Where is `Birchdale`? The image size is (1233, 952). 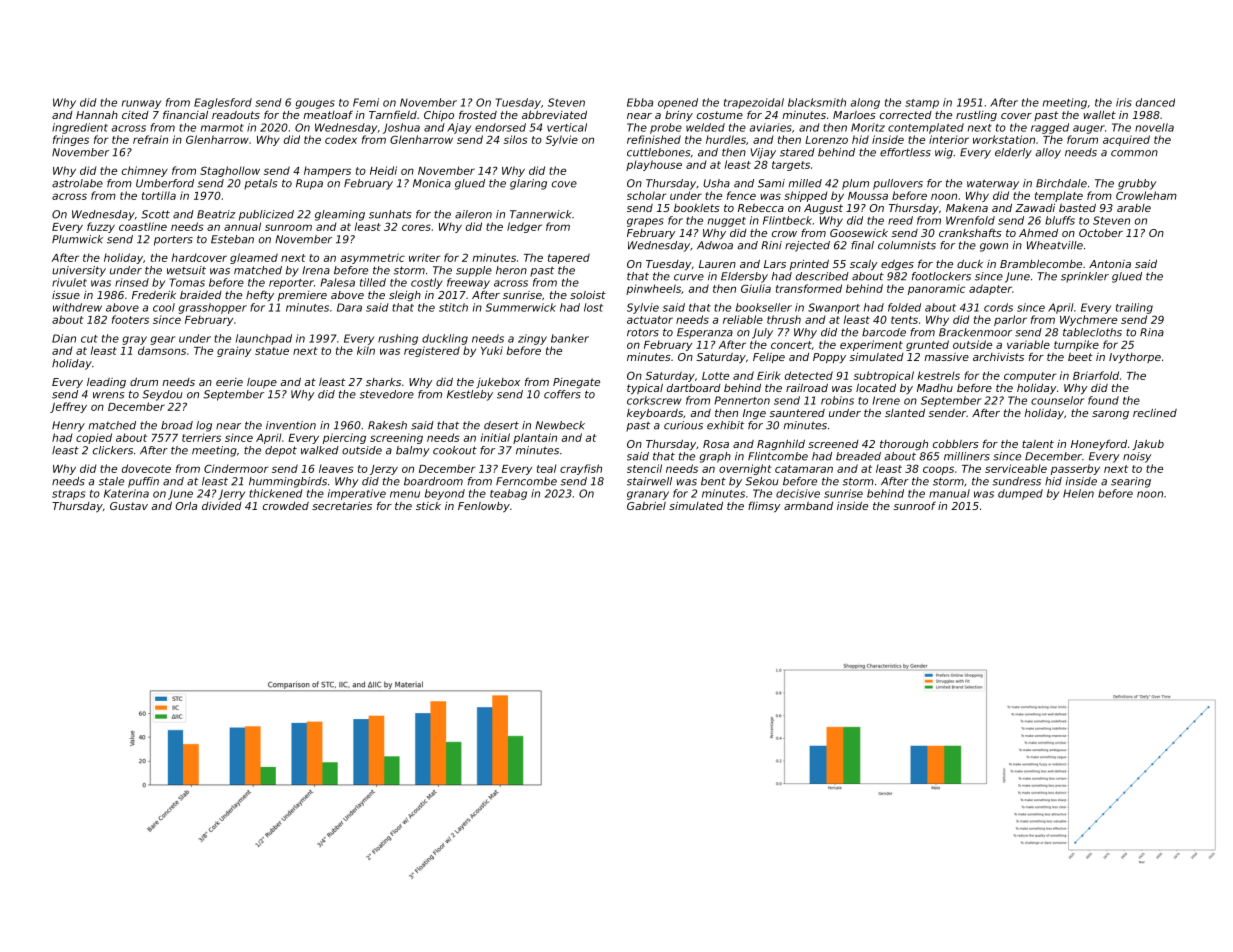 Birchdale is located at coordinates (1061, 183).
